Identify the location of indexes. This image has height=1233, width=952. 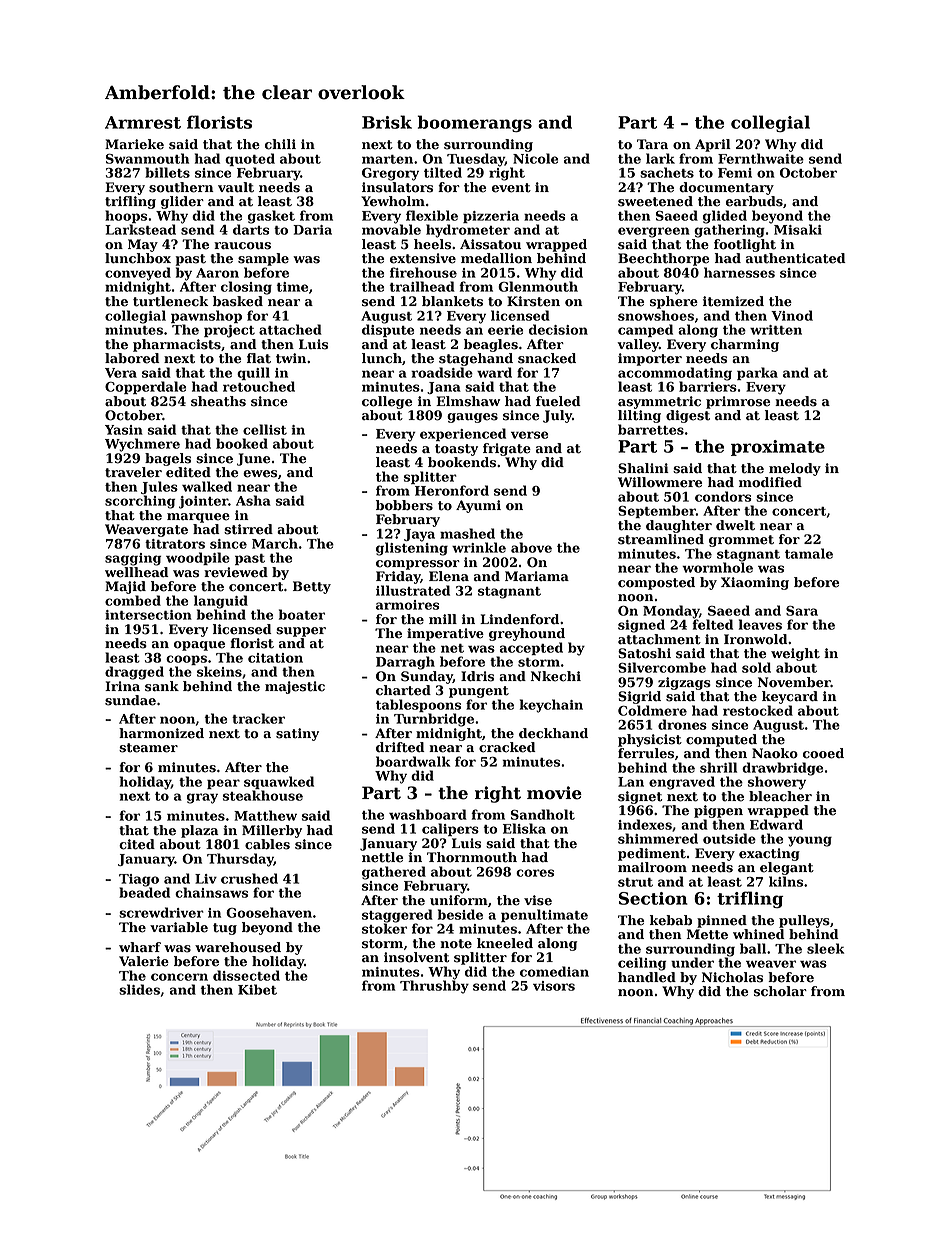
(645, 824).
